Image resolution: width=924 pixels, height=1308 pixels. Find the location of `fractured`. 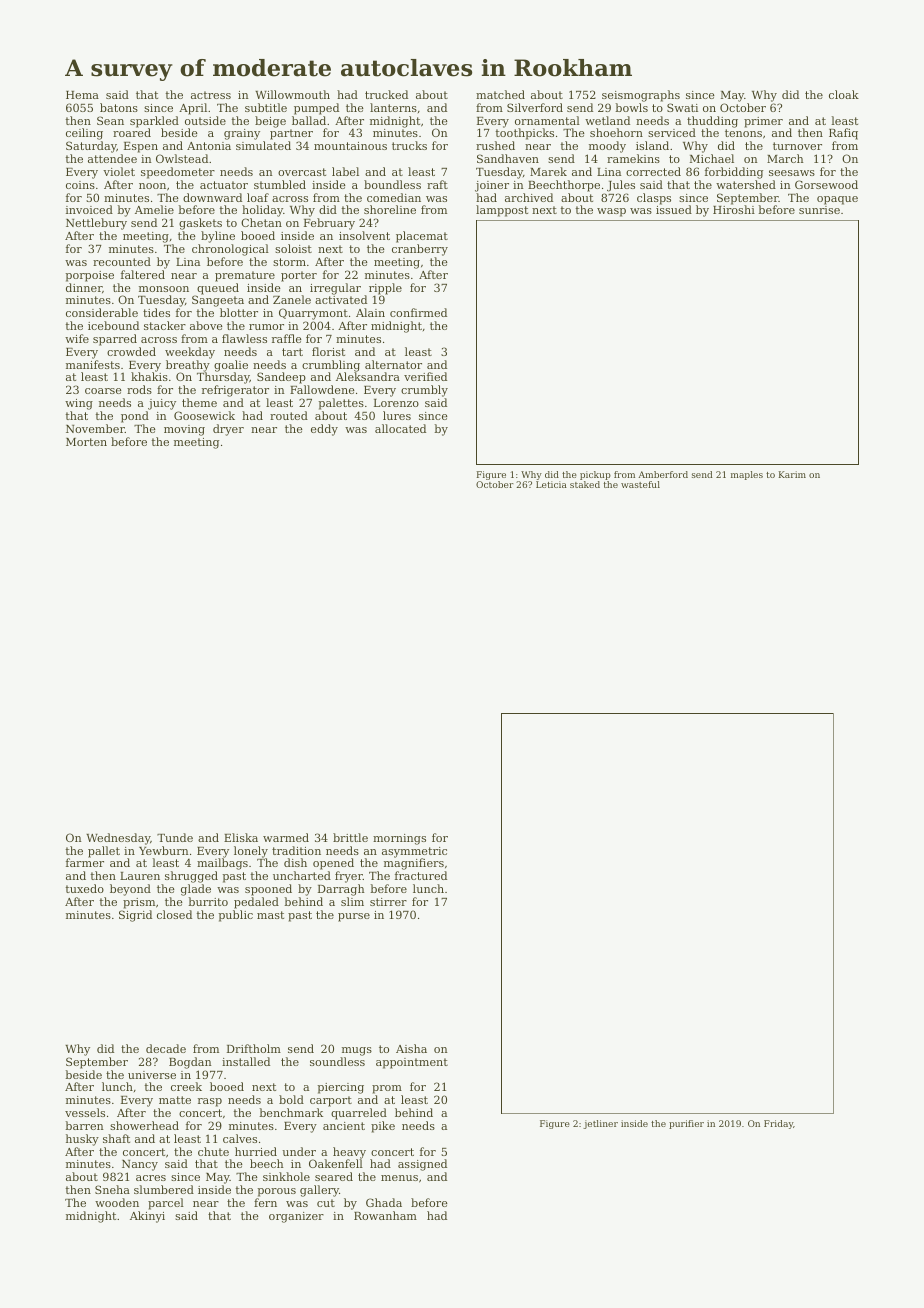

fractured is located at coordinates (421, 875).
